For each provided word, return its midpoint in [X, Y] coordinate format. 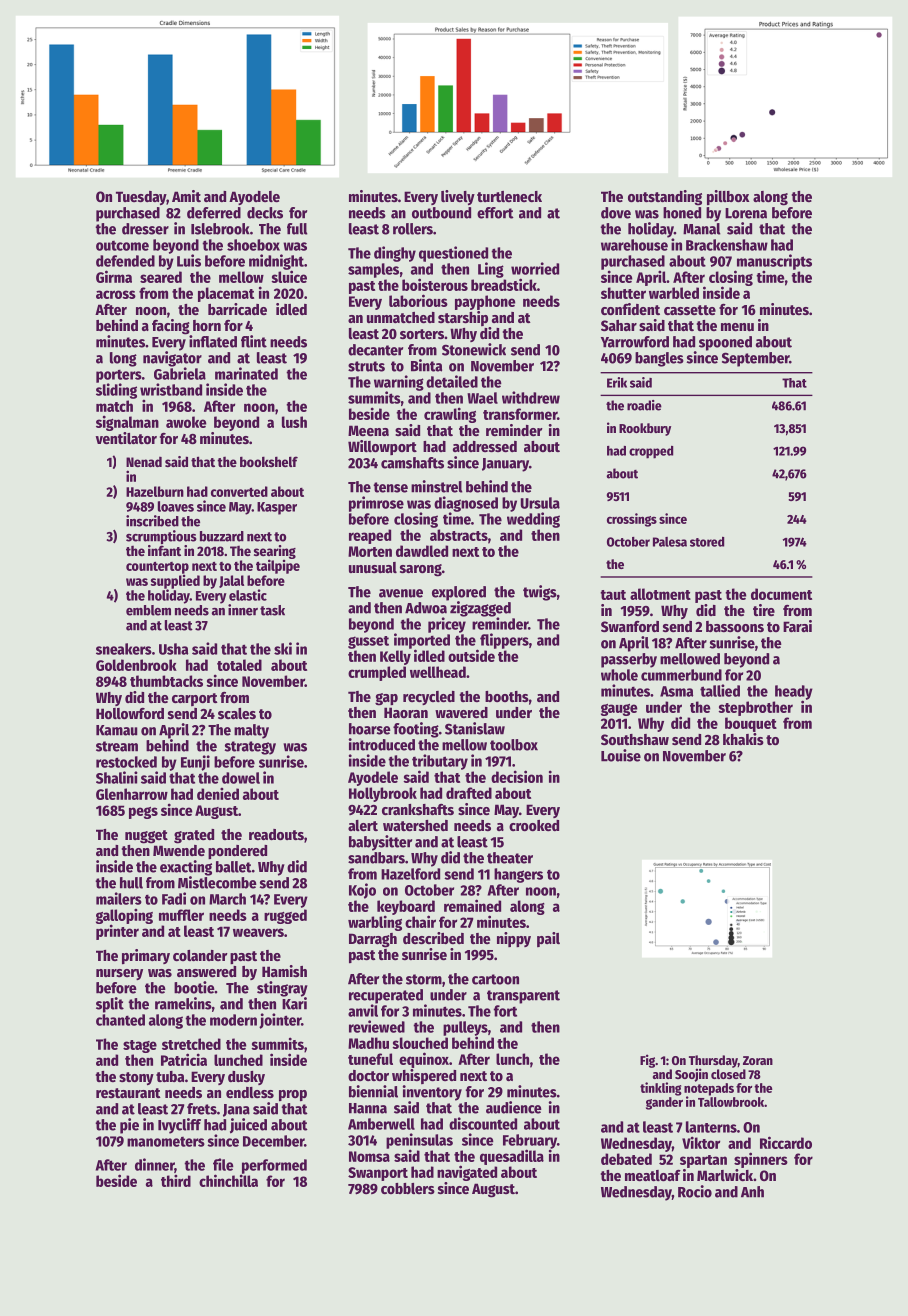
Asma [676, 691]
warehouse [634, 245]
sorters [422, 334]
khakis [743, 739]
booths [507, 696]
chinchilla [228, 1180]
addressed [485, 446]
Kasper [277, 508]
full [297, 229]
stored [707, 542]
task [272, 610]
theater [510, 858]
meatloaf [653, 1175]
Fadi [174, 898]
